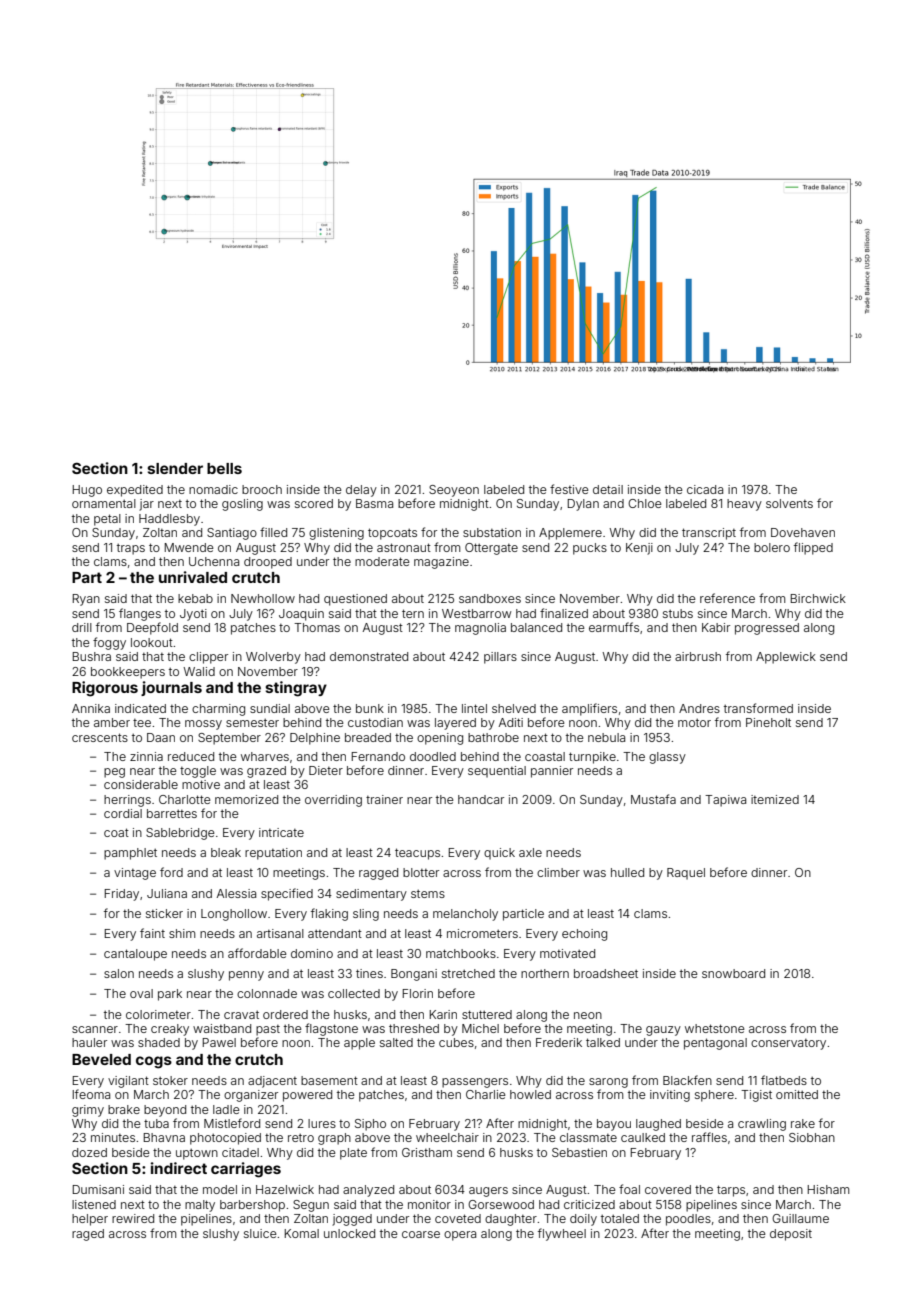 This screenshot has height=1308, width=924. Describe the element at coordinates (491, 549) in the screenshot. I see `Ottergate` at that location.
